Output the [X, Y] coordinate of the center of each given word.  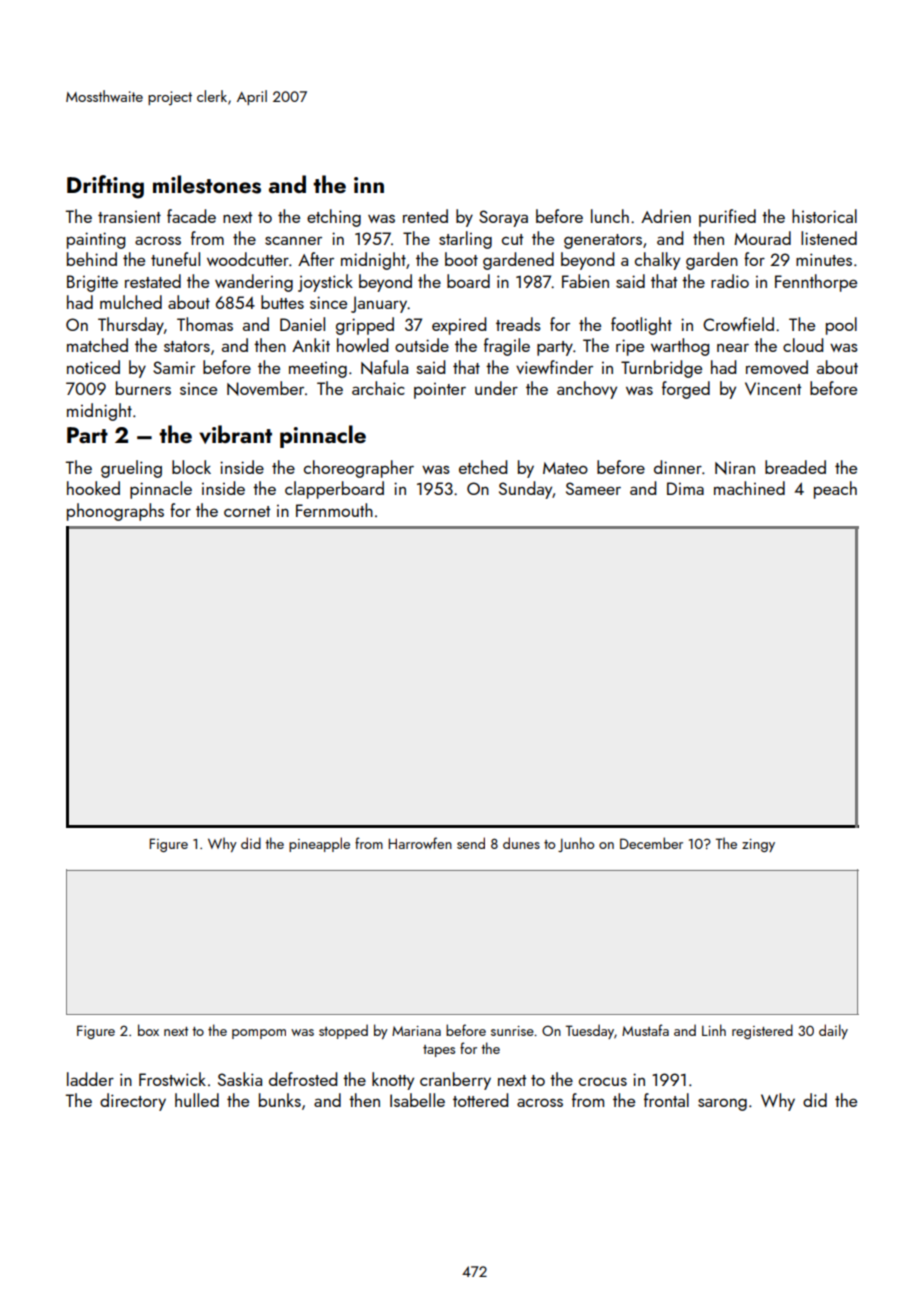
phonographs [115, 512]
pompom [259, 1034]
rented [425, 216]
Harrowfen [420, 843]
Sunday [526, 490]
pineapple [319, 844]
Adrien [666, 216]
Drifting [105, 187]
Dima [685, 488]
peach [835, 490]
